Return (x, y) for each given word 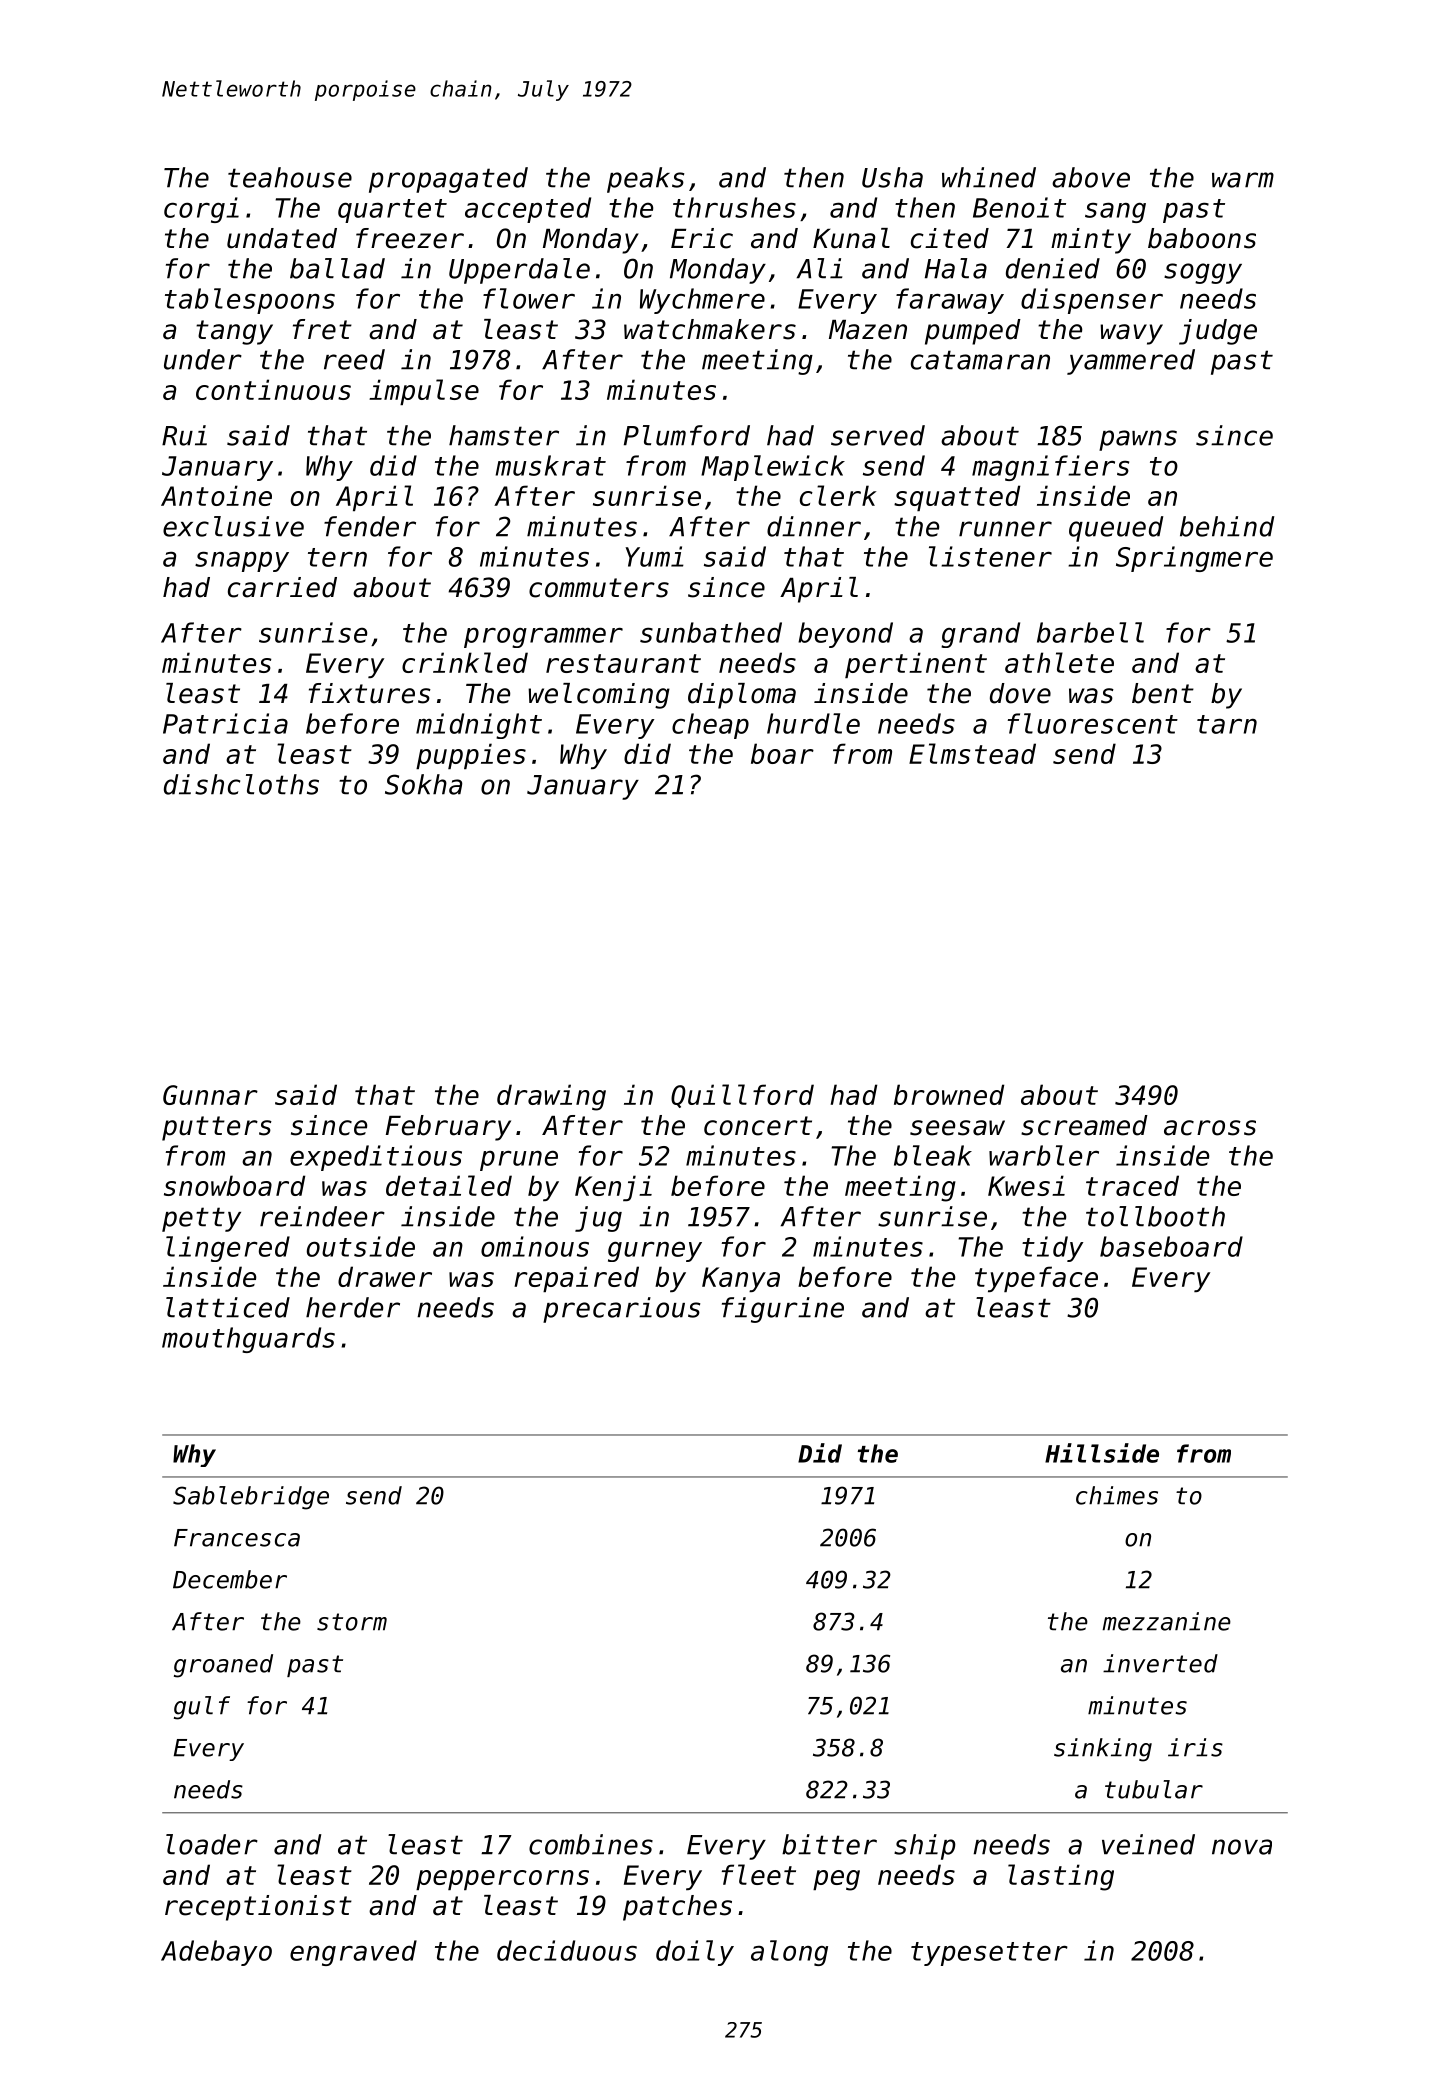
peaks (645, 180)
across (1210, 1128)
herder (353, 1307)
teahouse (290, 177)
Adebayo (216, 1953)
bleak (933, 1155)
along (789, 1953)
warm (1243, 180)
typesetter (989, 1954)
